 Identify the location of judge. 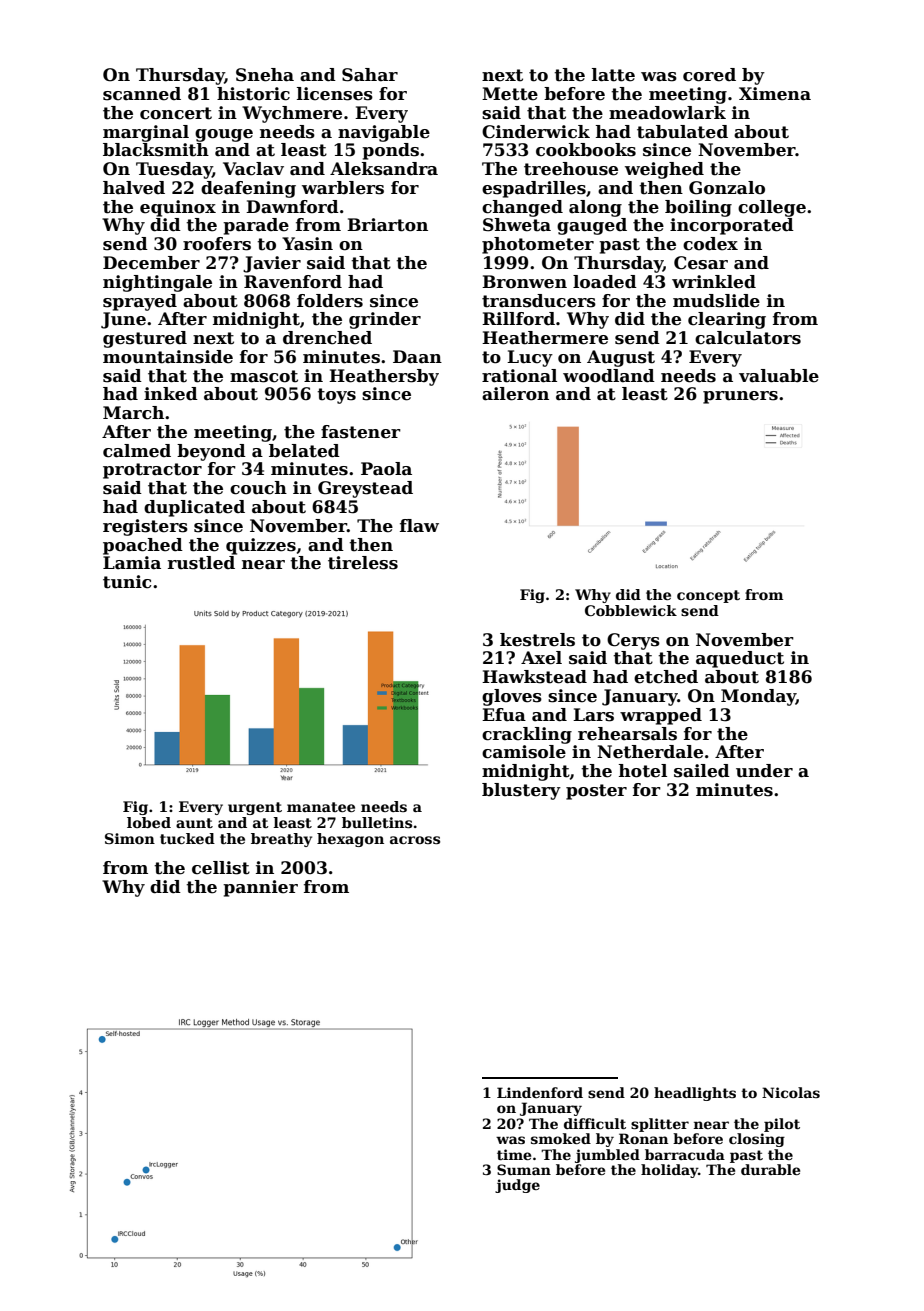
(517, 1186).
